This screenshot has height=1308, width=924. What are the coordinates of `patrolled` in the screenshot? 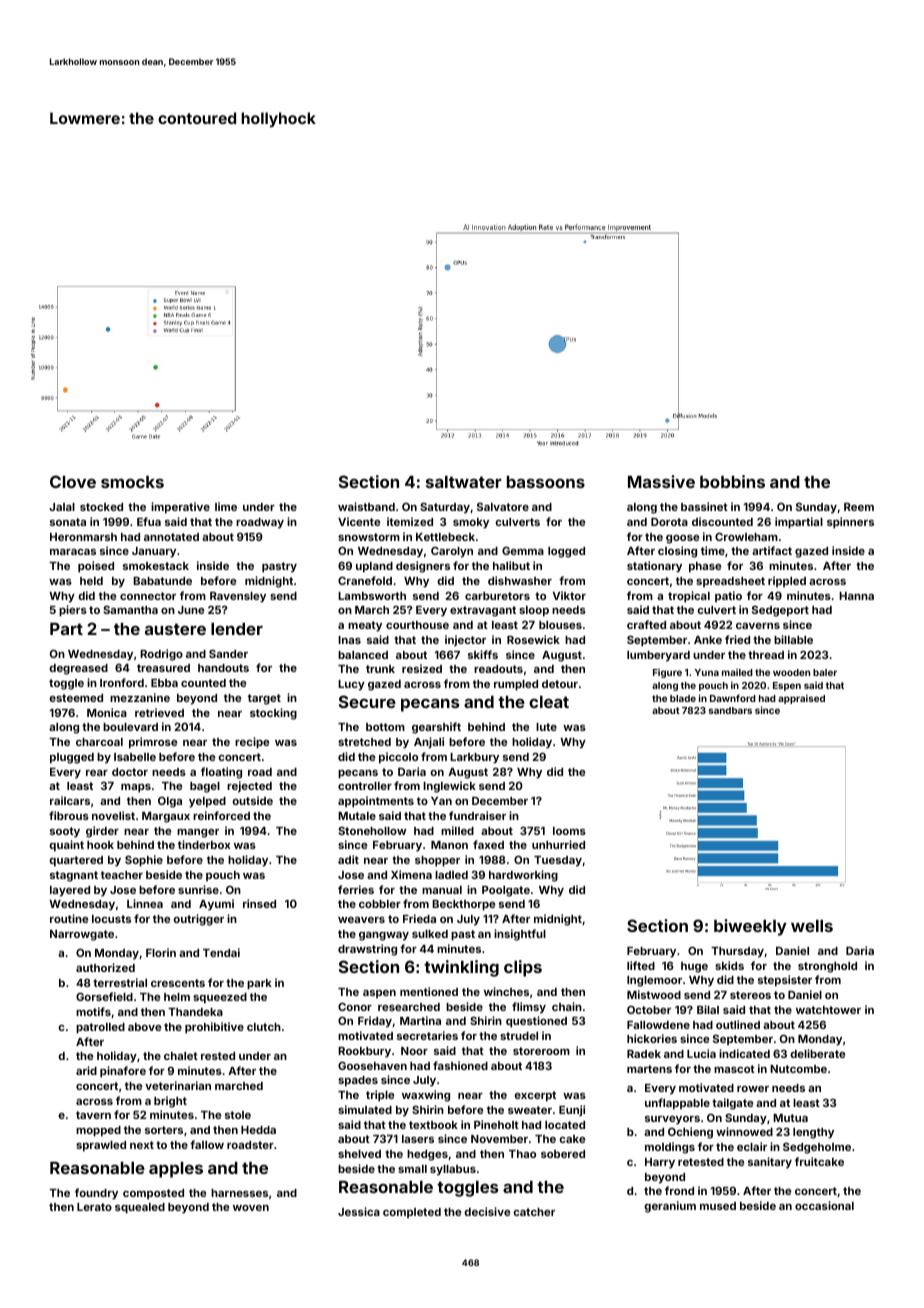 It's located at (100, 1028).
